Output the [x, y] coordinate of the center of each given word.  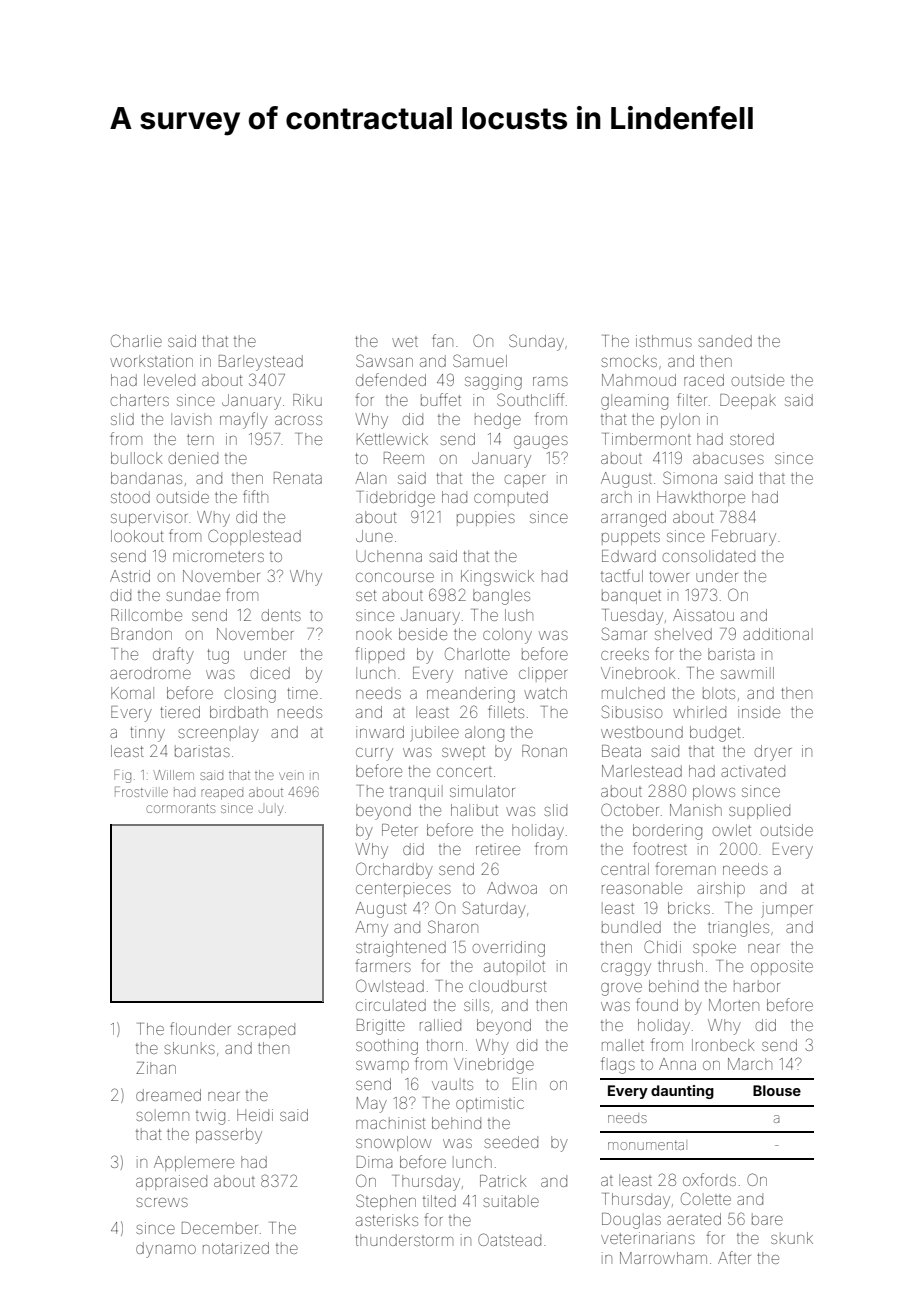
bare [767, 1219]
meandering [471, 695]
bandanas [146, 478]
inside [759, 712]
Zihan [156, 1068]
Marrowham [663, 1258]
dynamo [166, 1250]
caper [525, 481]
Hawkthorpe [701, 498]
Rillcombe [146, 615]
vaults [452, 1084]
